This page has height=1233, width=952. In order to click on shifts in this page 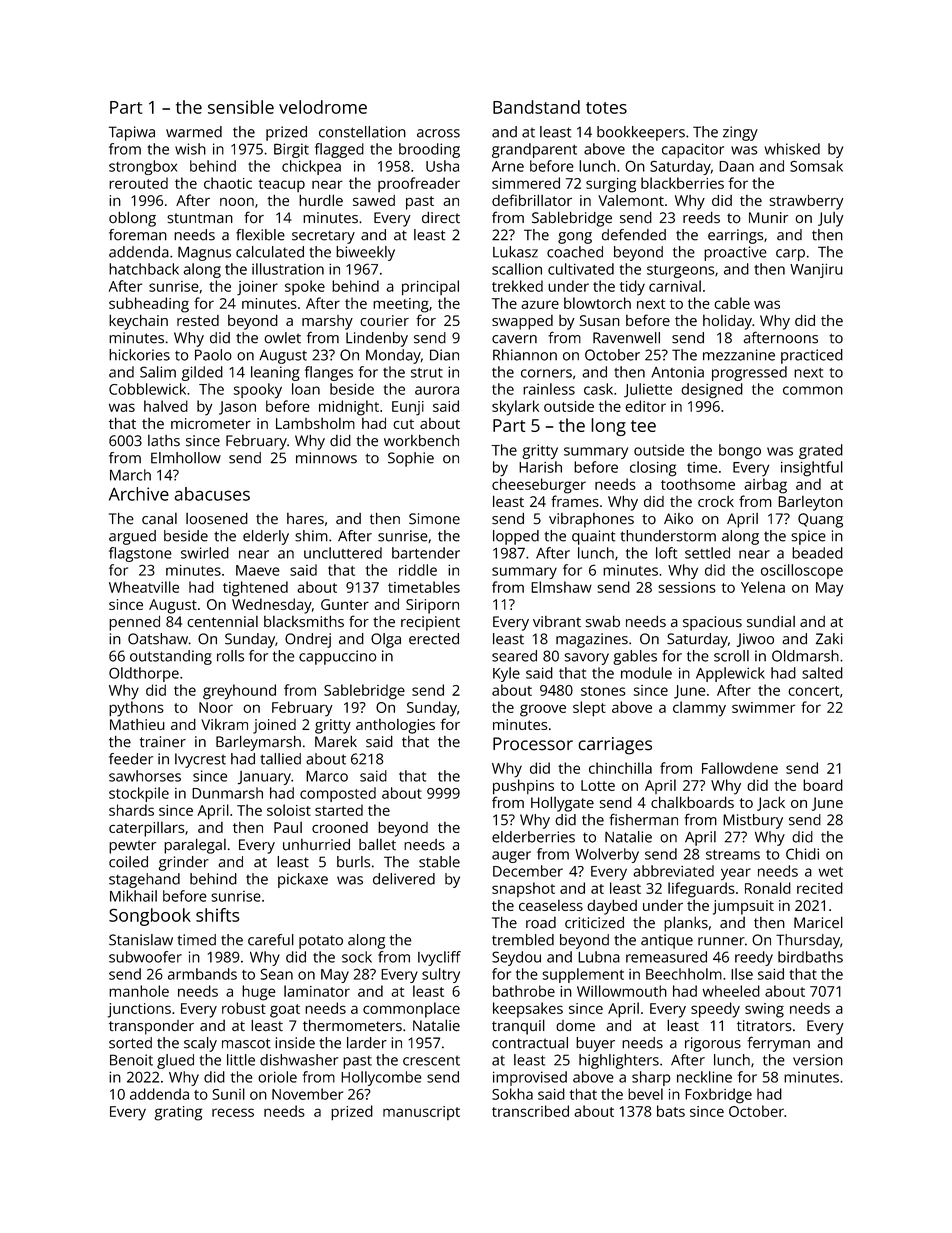, I will do `click(217, 915)`.
